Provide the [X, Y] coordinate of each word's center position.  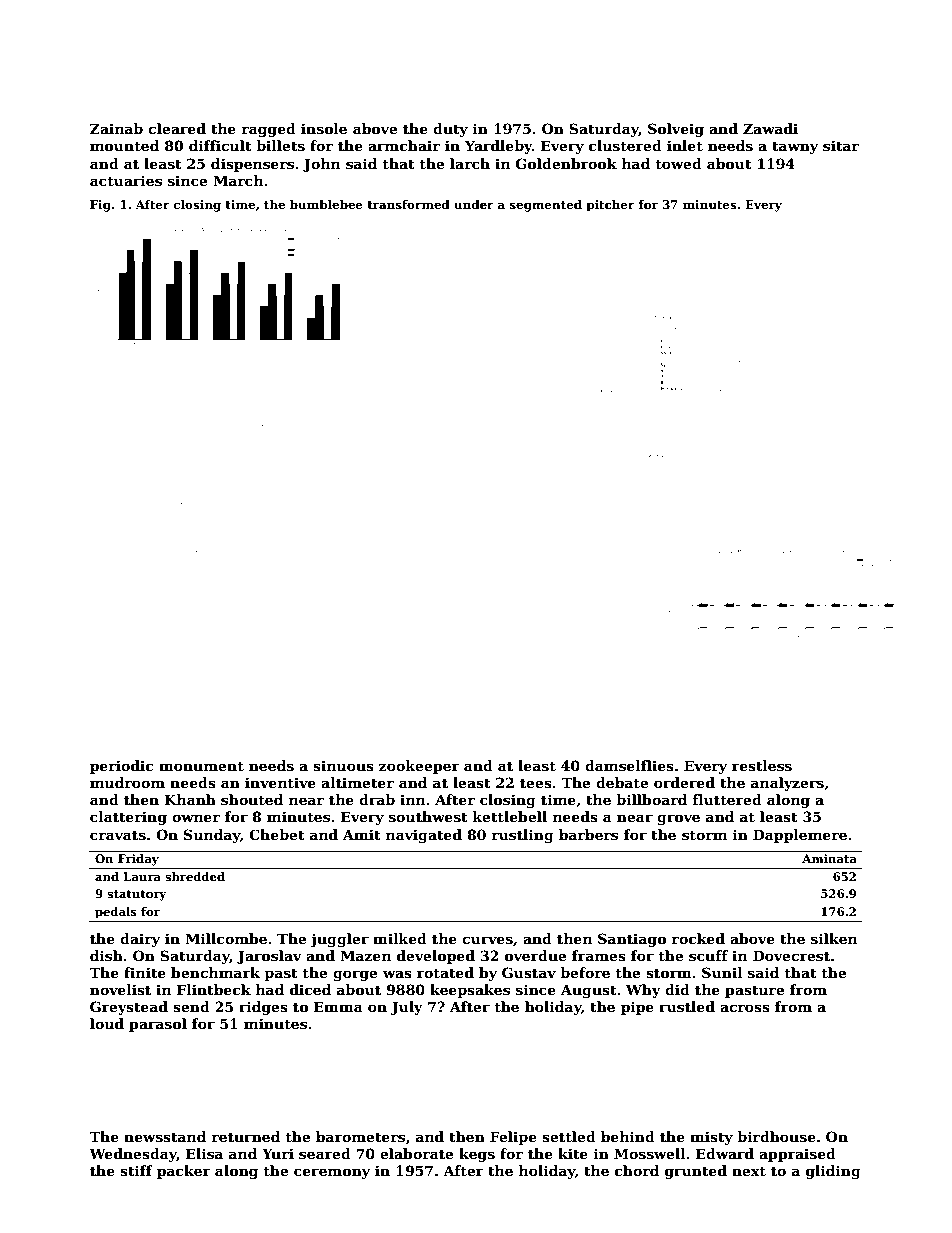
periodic [121, 767]
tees [536, 783]
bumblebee [326, 204]
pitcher [610, 206]
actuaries [126, 180]
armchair [404, 145]
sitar [841, 145]
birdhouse [776, 1136]
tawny [795, 147]
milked [400, 938]
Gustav [529, 972]
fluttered [727, 799]
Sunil [722, 972]
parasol [158, 1025]
